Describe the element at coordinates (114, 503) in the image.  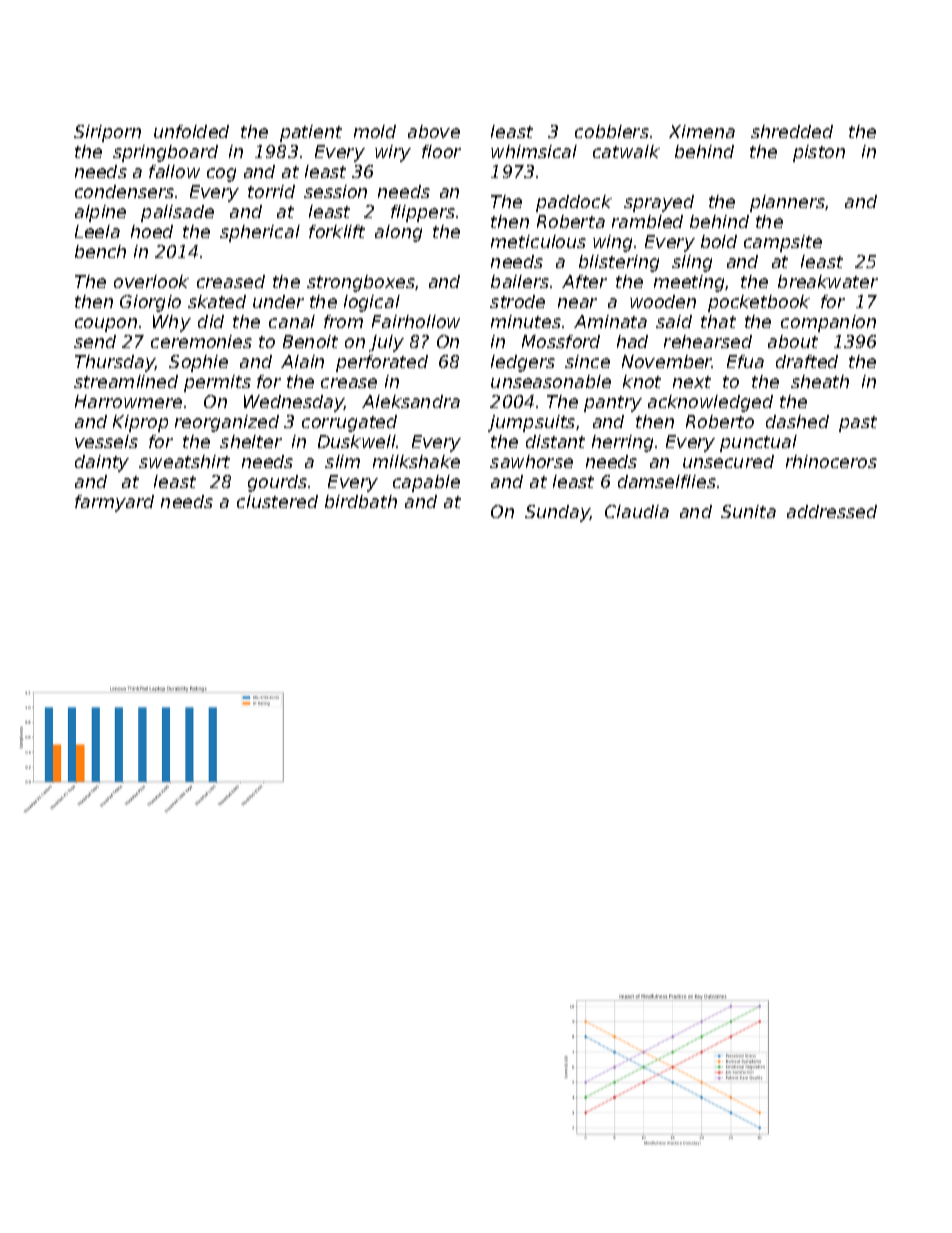
I see `farmyard` at that location.
